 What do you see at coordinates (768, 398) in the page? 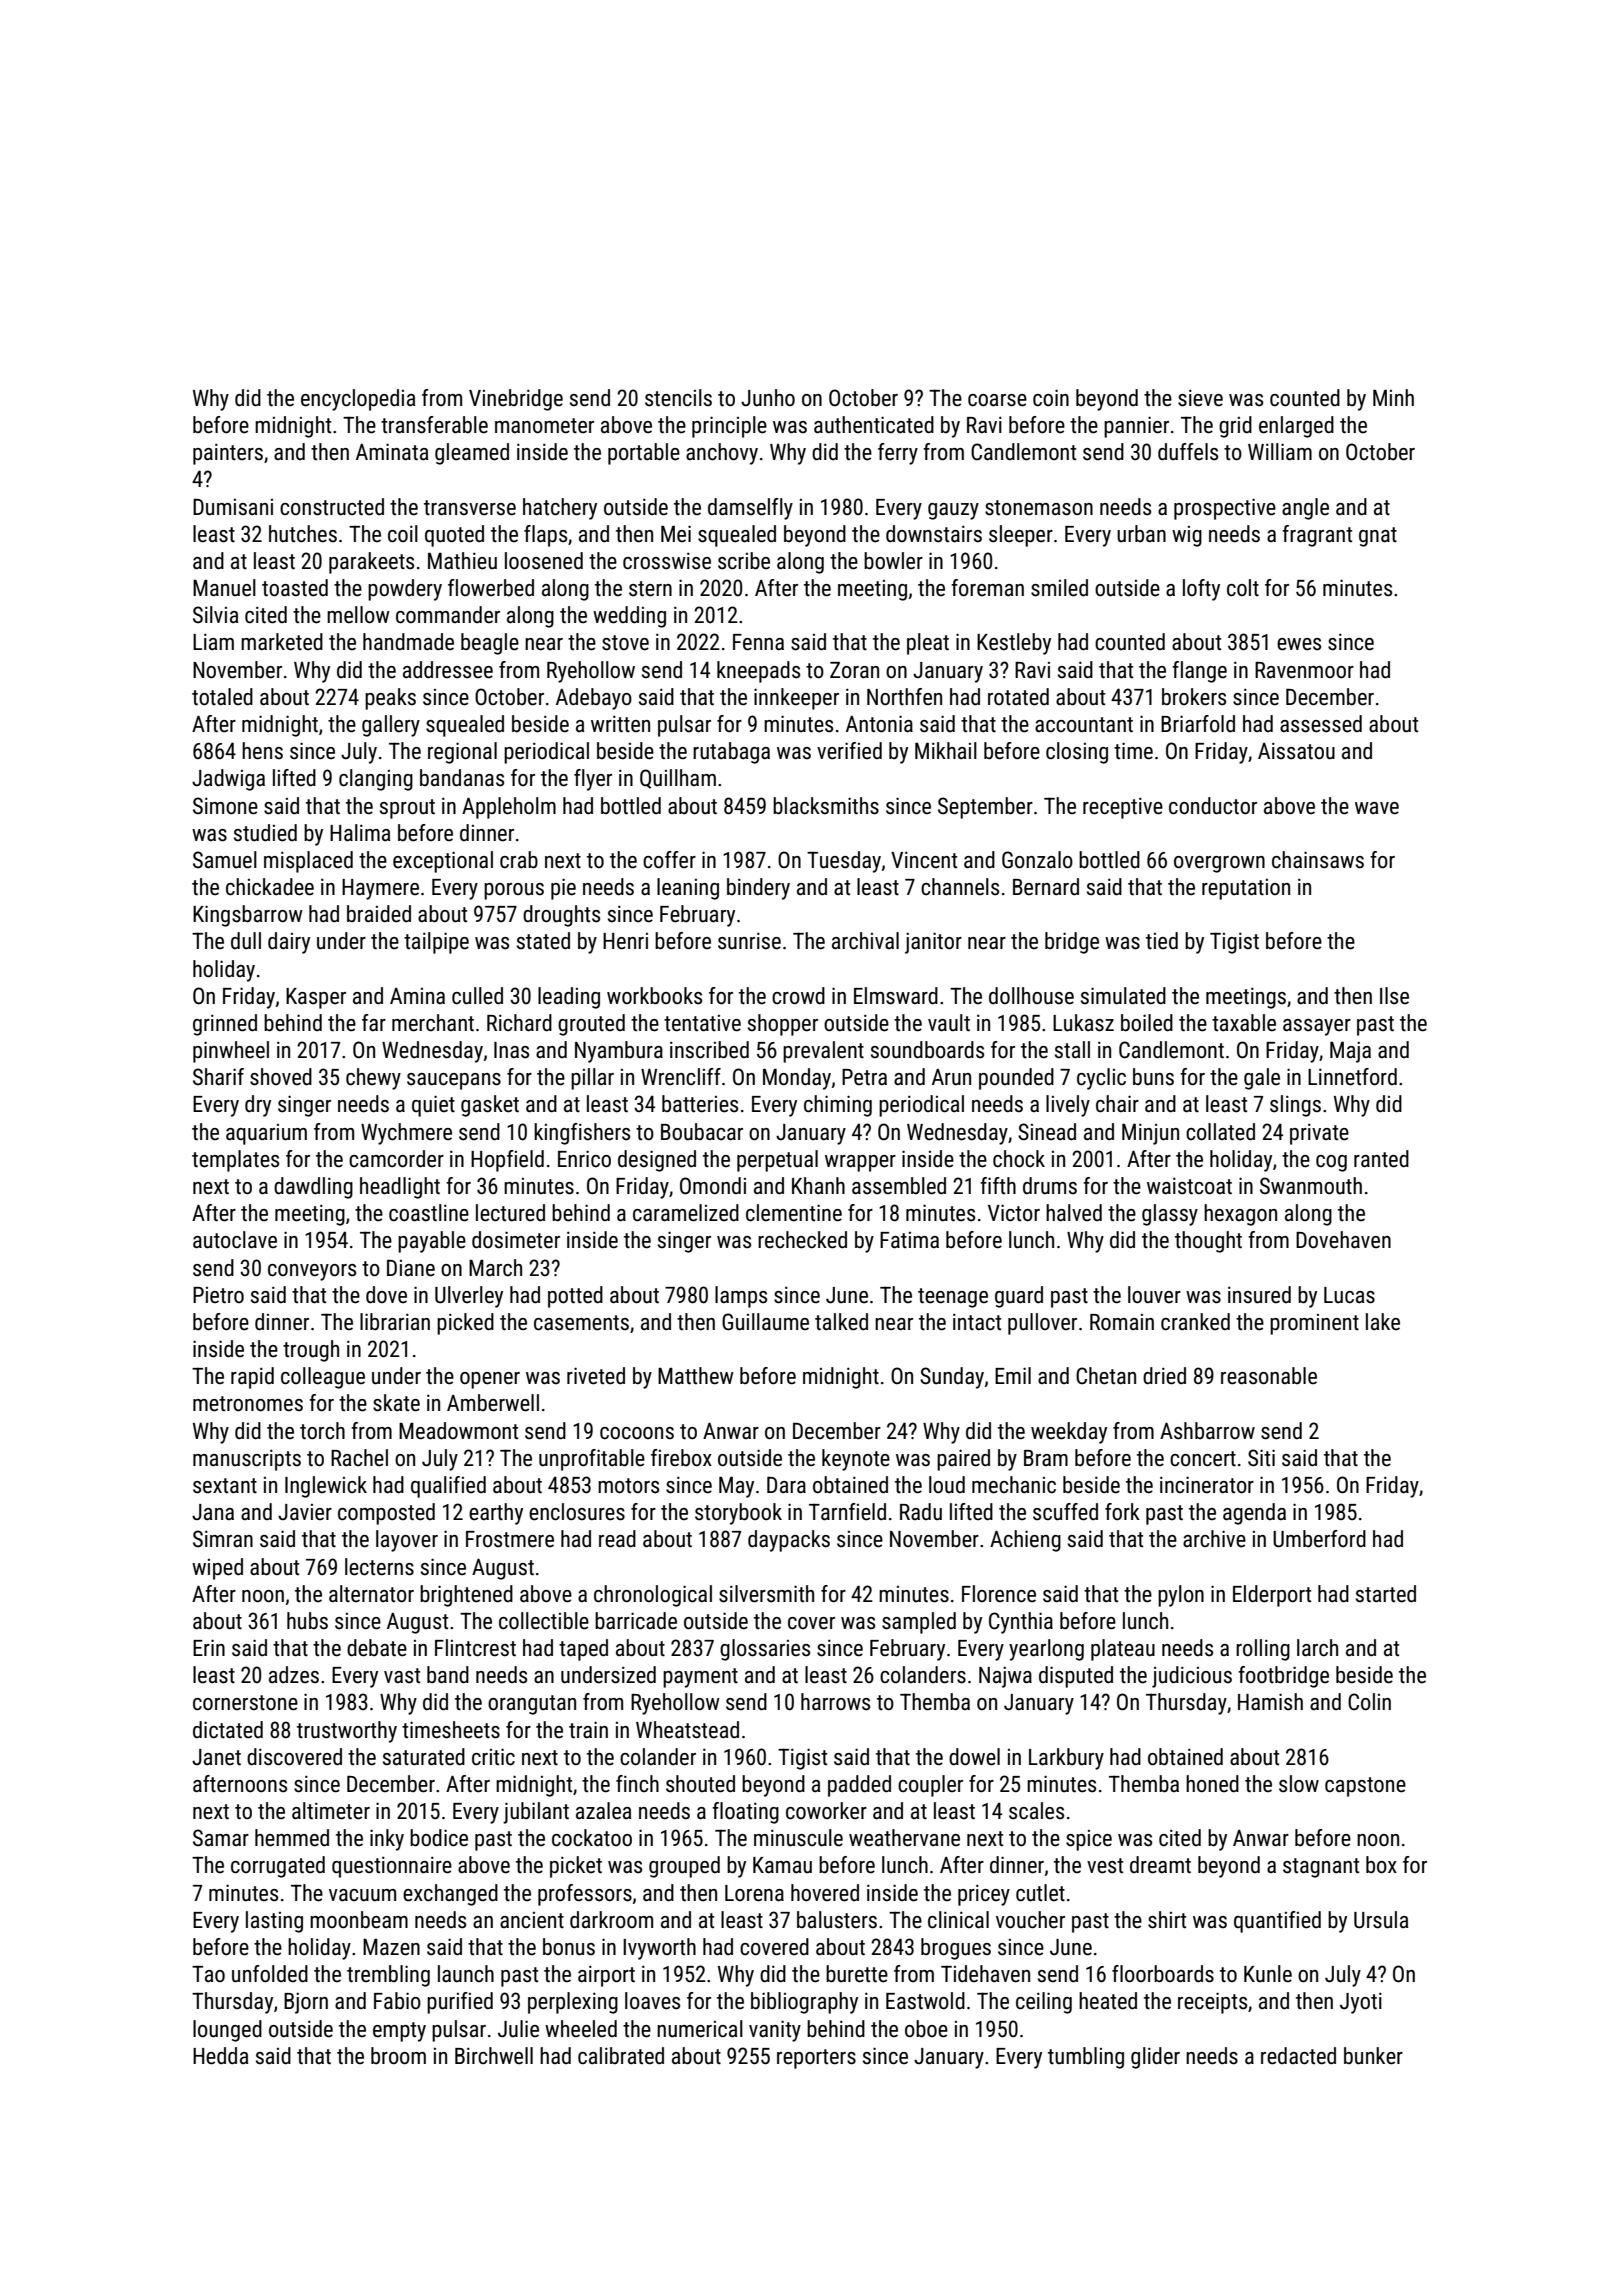
I see `Junho` at bounding box center [768, 398].
